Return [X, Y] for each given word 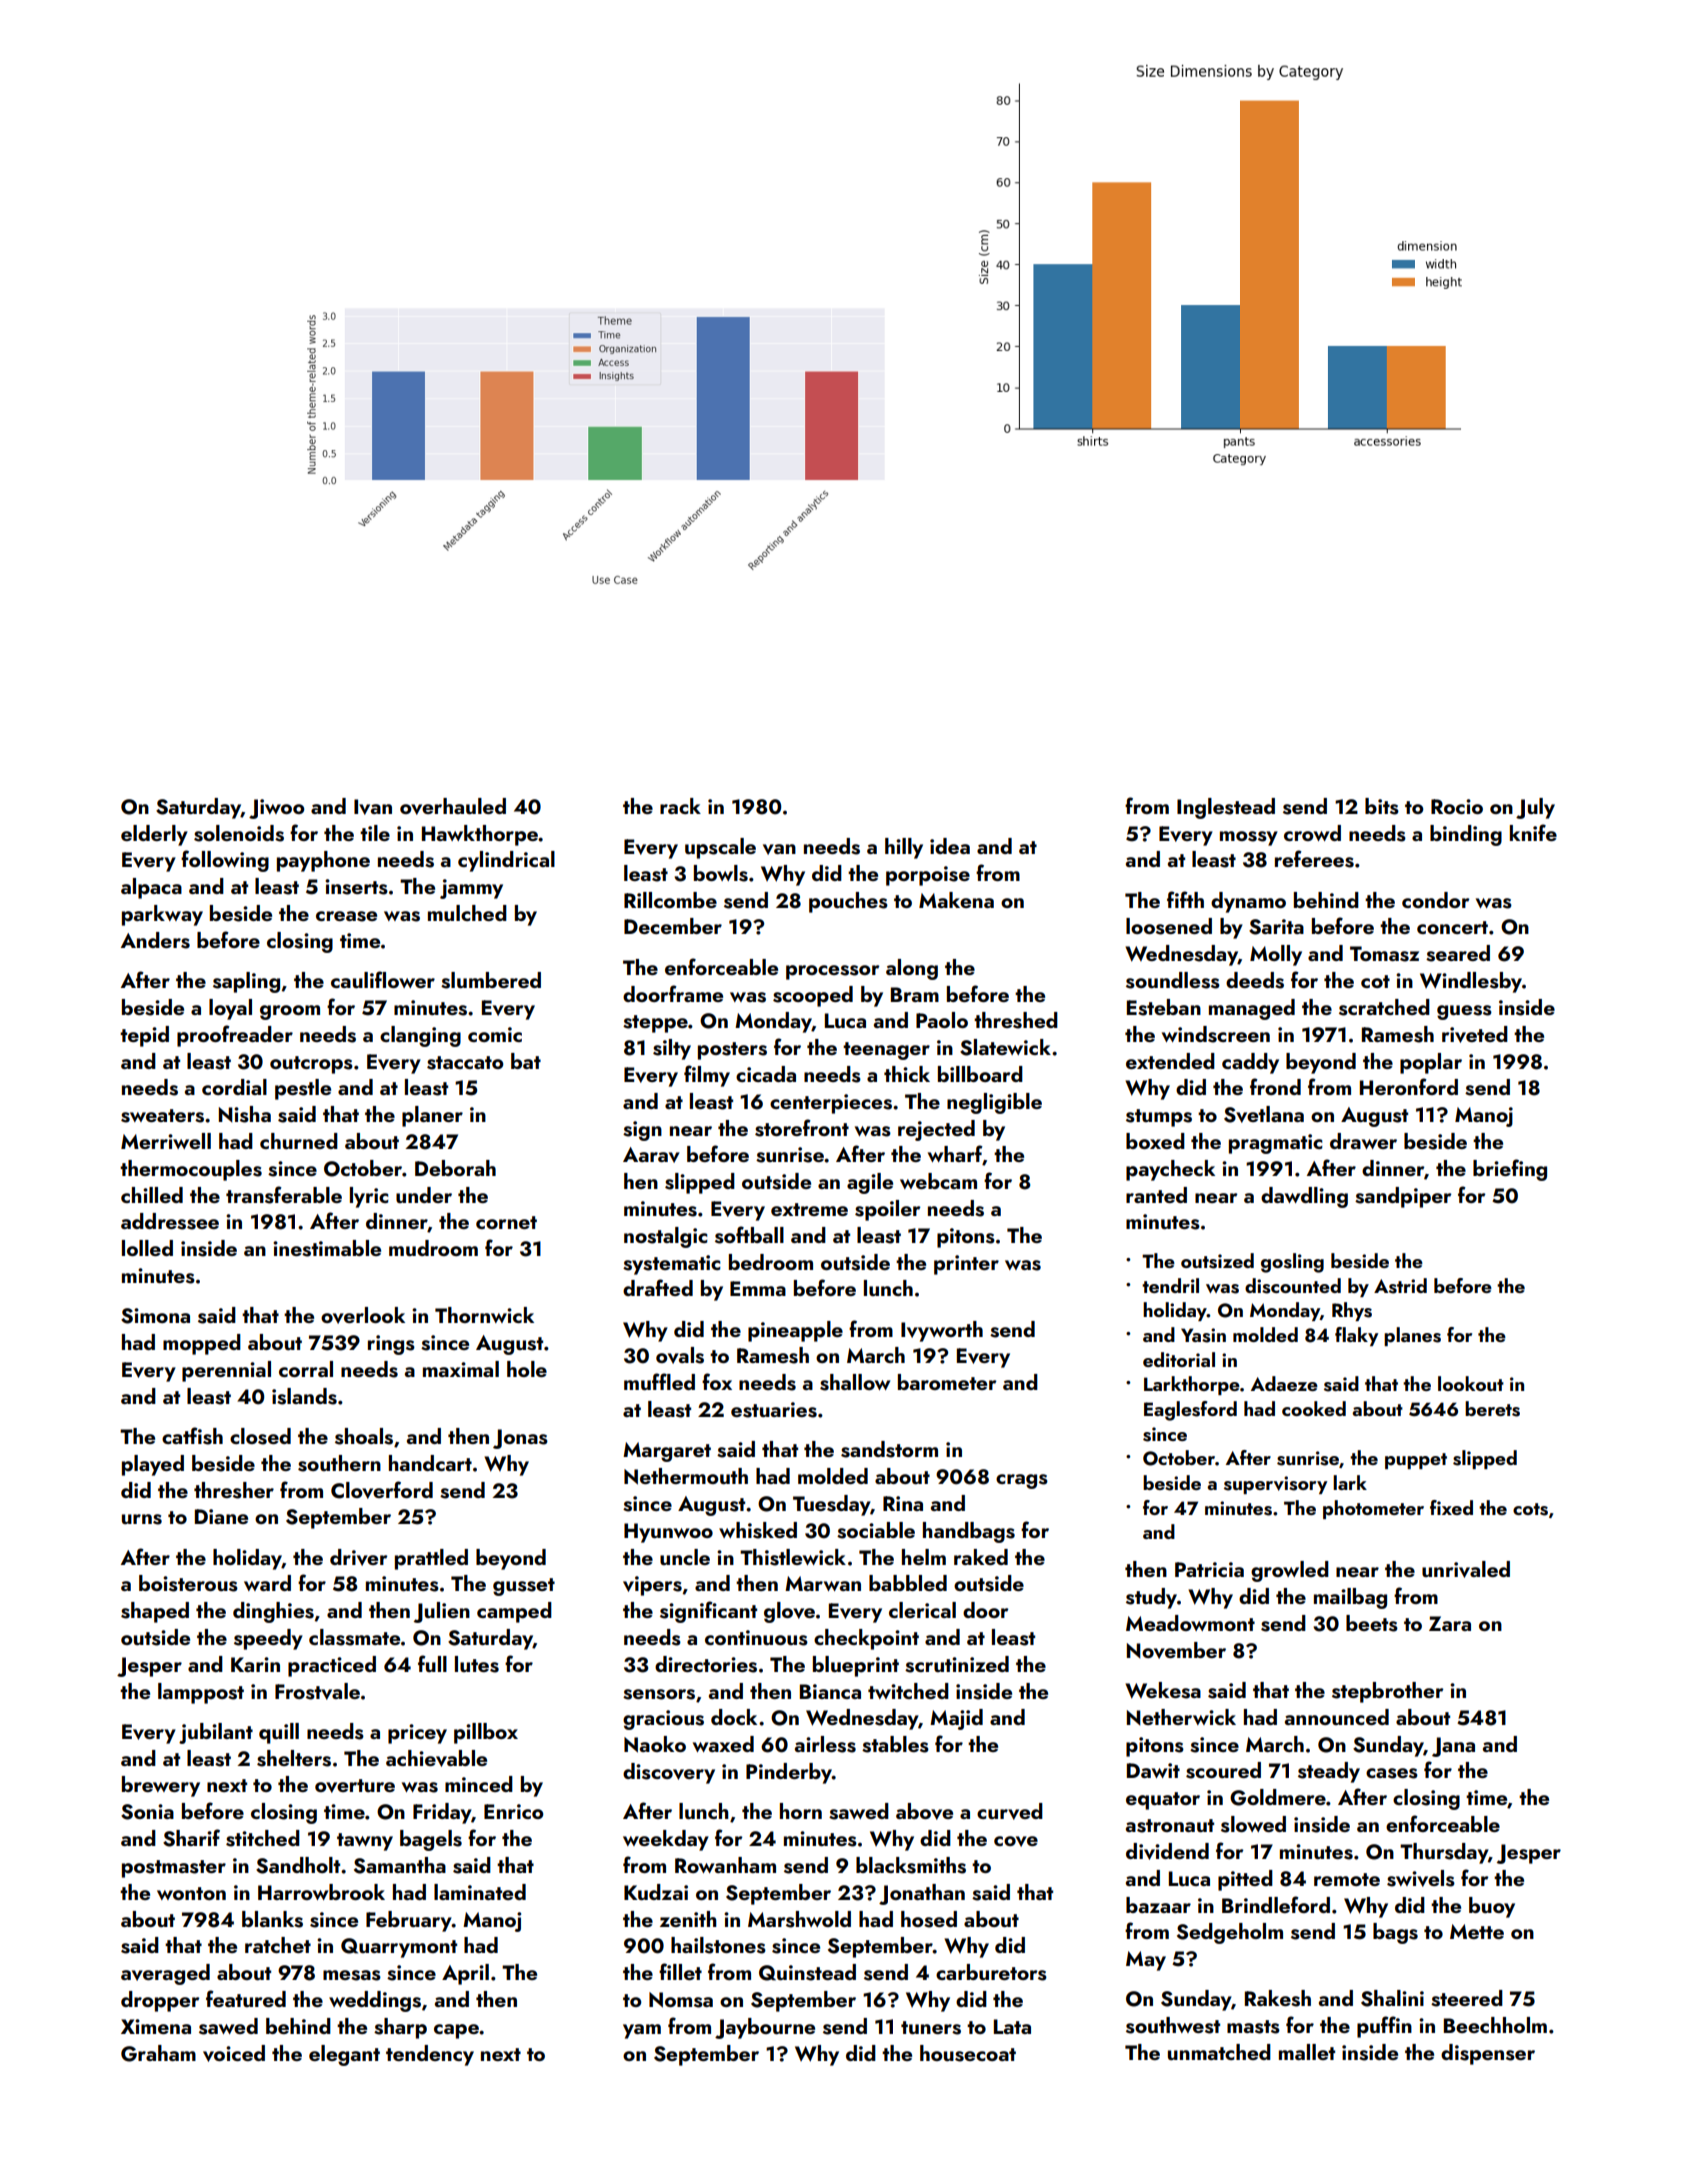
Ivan [373, 807]
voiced [234, 2053]
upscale [720, 848]
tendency [430, 2055]
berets [1492, 1409]
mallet [1307, 2052]
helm [924, 1557]
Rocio [1457, 806]
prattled [431, 1559]
